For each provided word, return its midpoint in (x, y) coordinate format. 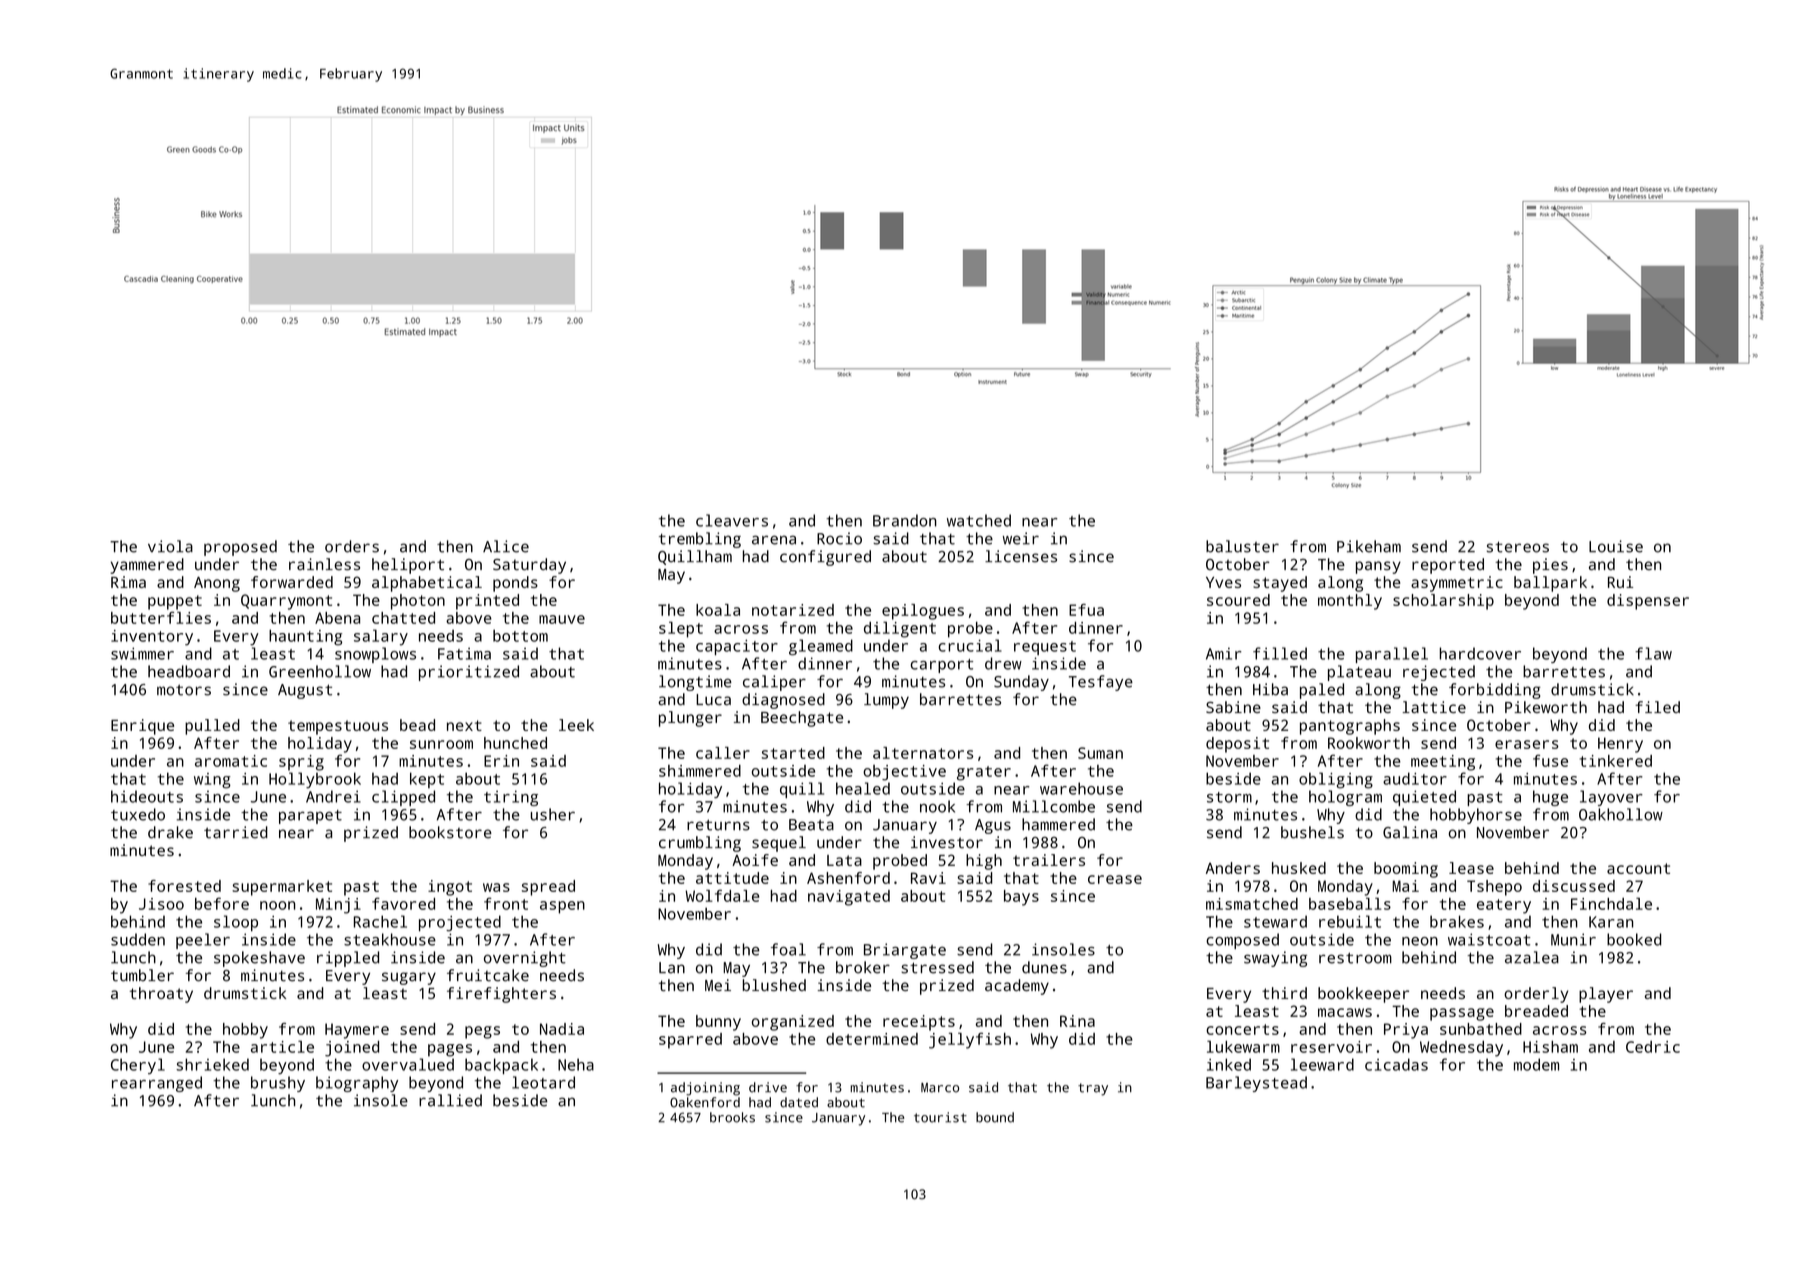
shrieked (212, 1064)
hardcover (1480, 653)
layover (1611, 798)
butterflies (161, 617)
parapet (310, 817)
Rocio (839, 538)
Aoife (755, 860)
